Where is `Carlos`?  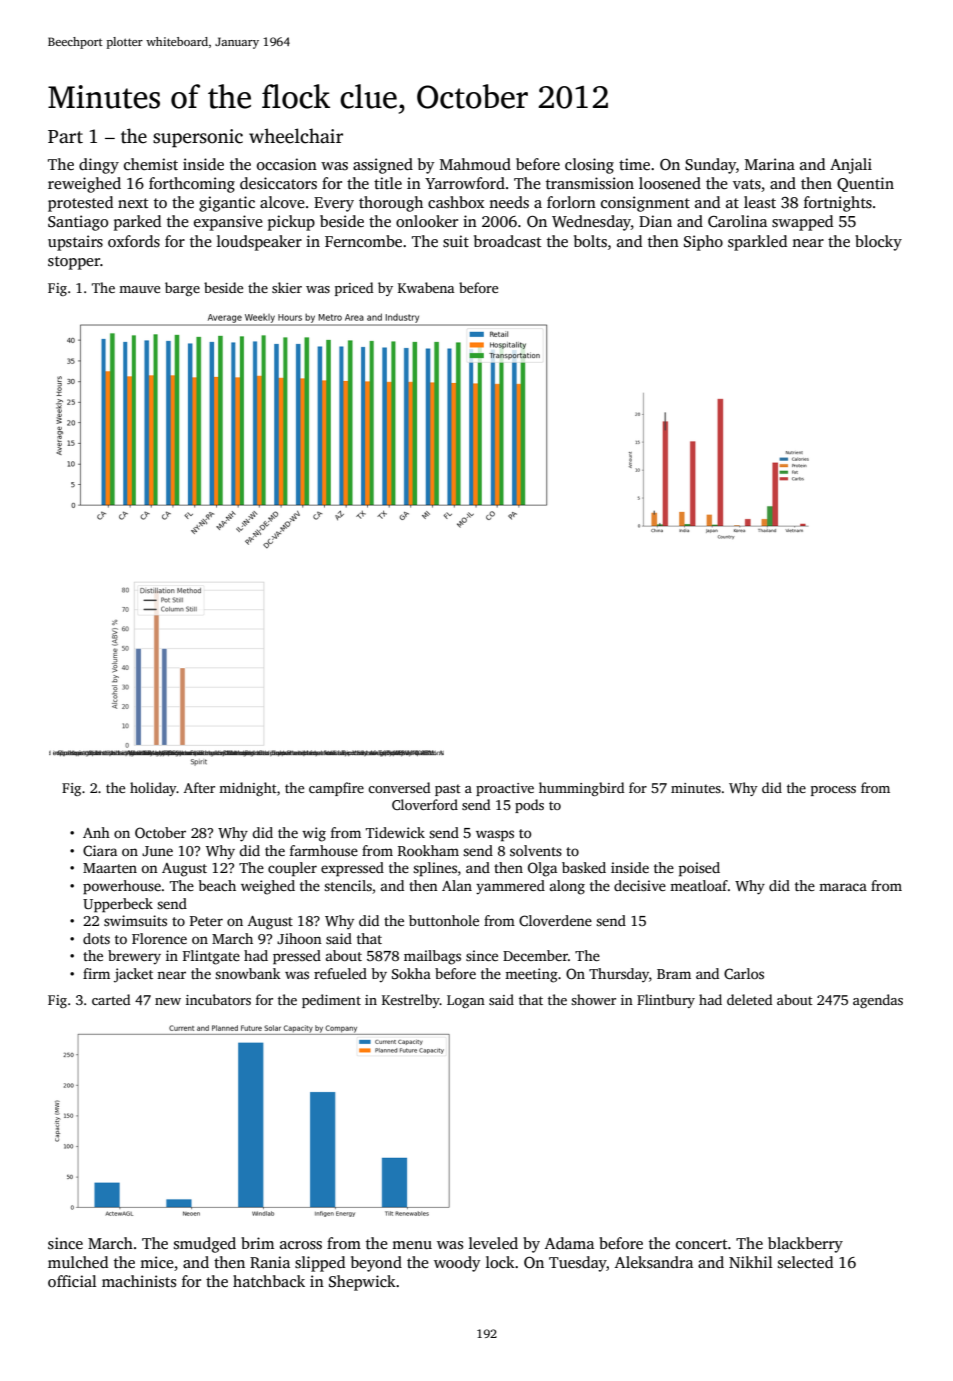 Carlos is located at coordinates (744, 973).
